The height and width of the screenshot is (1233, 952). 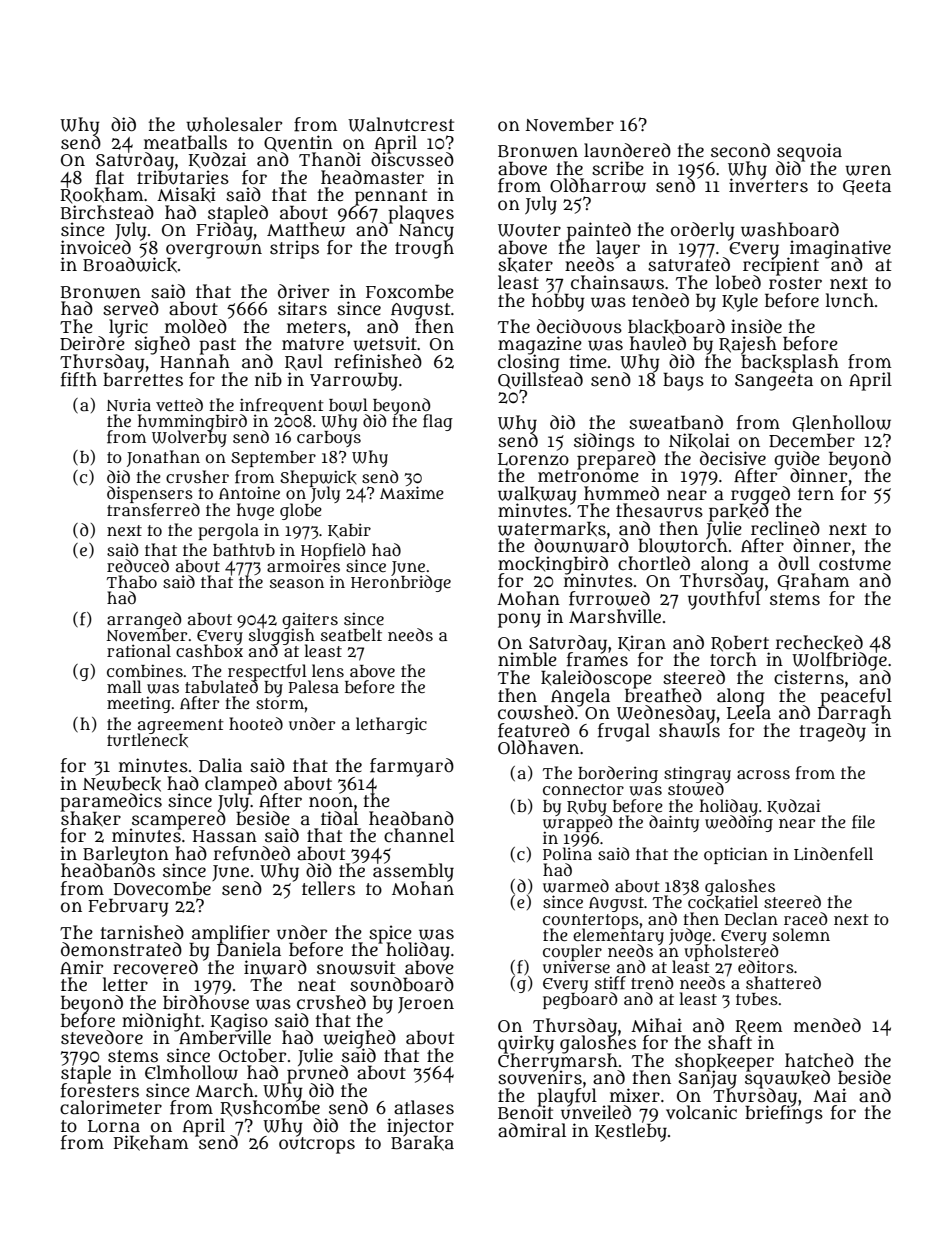 I want to click on discussed, so click(x=412, y=160).
